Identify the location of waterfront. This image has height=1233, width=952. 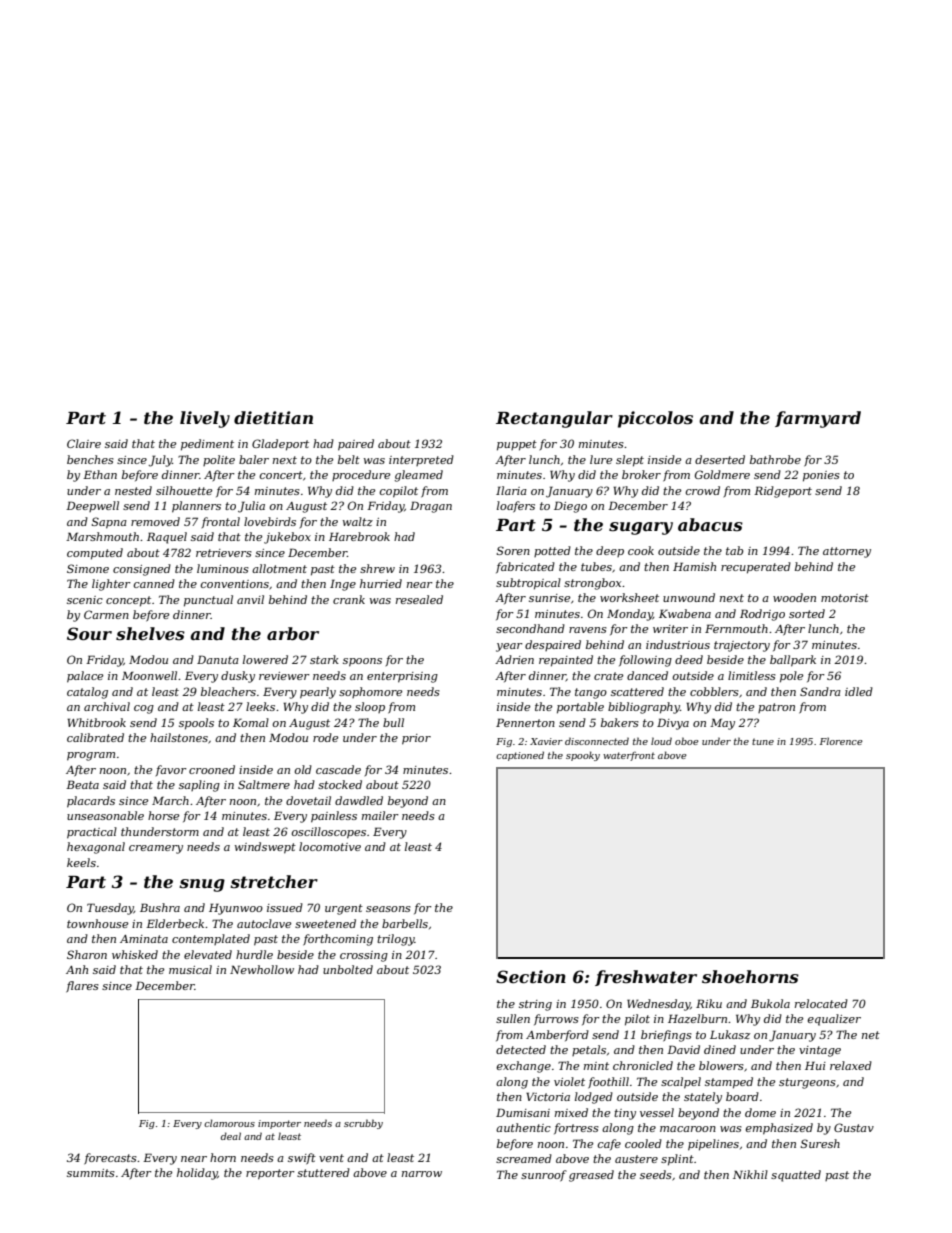
(629, 756).
